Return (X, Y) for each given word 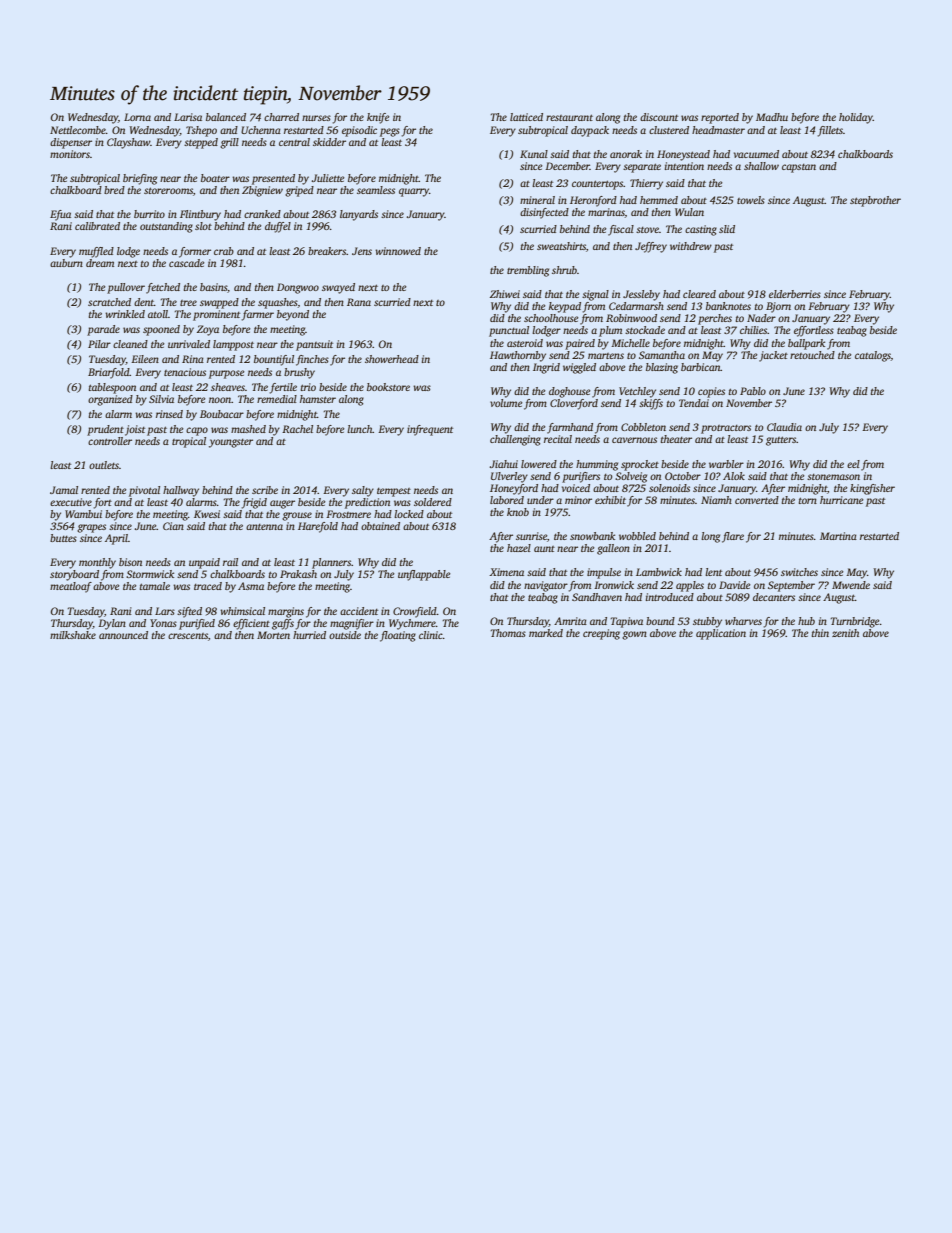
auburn (66, 263)
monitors (70, 154)
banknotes (728, 306)
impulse (604, 573)
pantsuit (314, 345)
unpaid (204, 563)
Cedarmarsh (636, 306)
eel (853, 464)
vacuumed (756, 154)
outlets (104, 465)
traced (208, 586)
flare (733, 537)
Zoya (208, 330)
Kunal (534, 154)
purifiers (581, 477)
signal (595, 295)
